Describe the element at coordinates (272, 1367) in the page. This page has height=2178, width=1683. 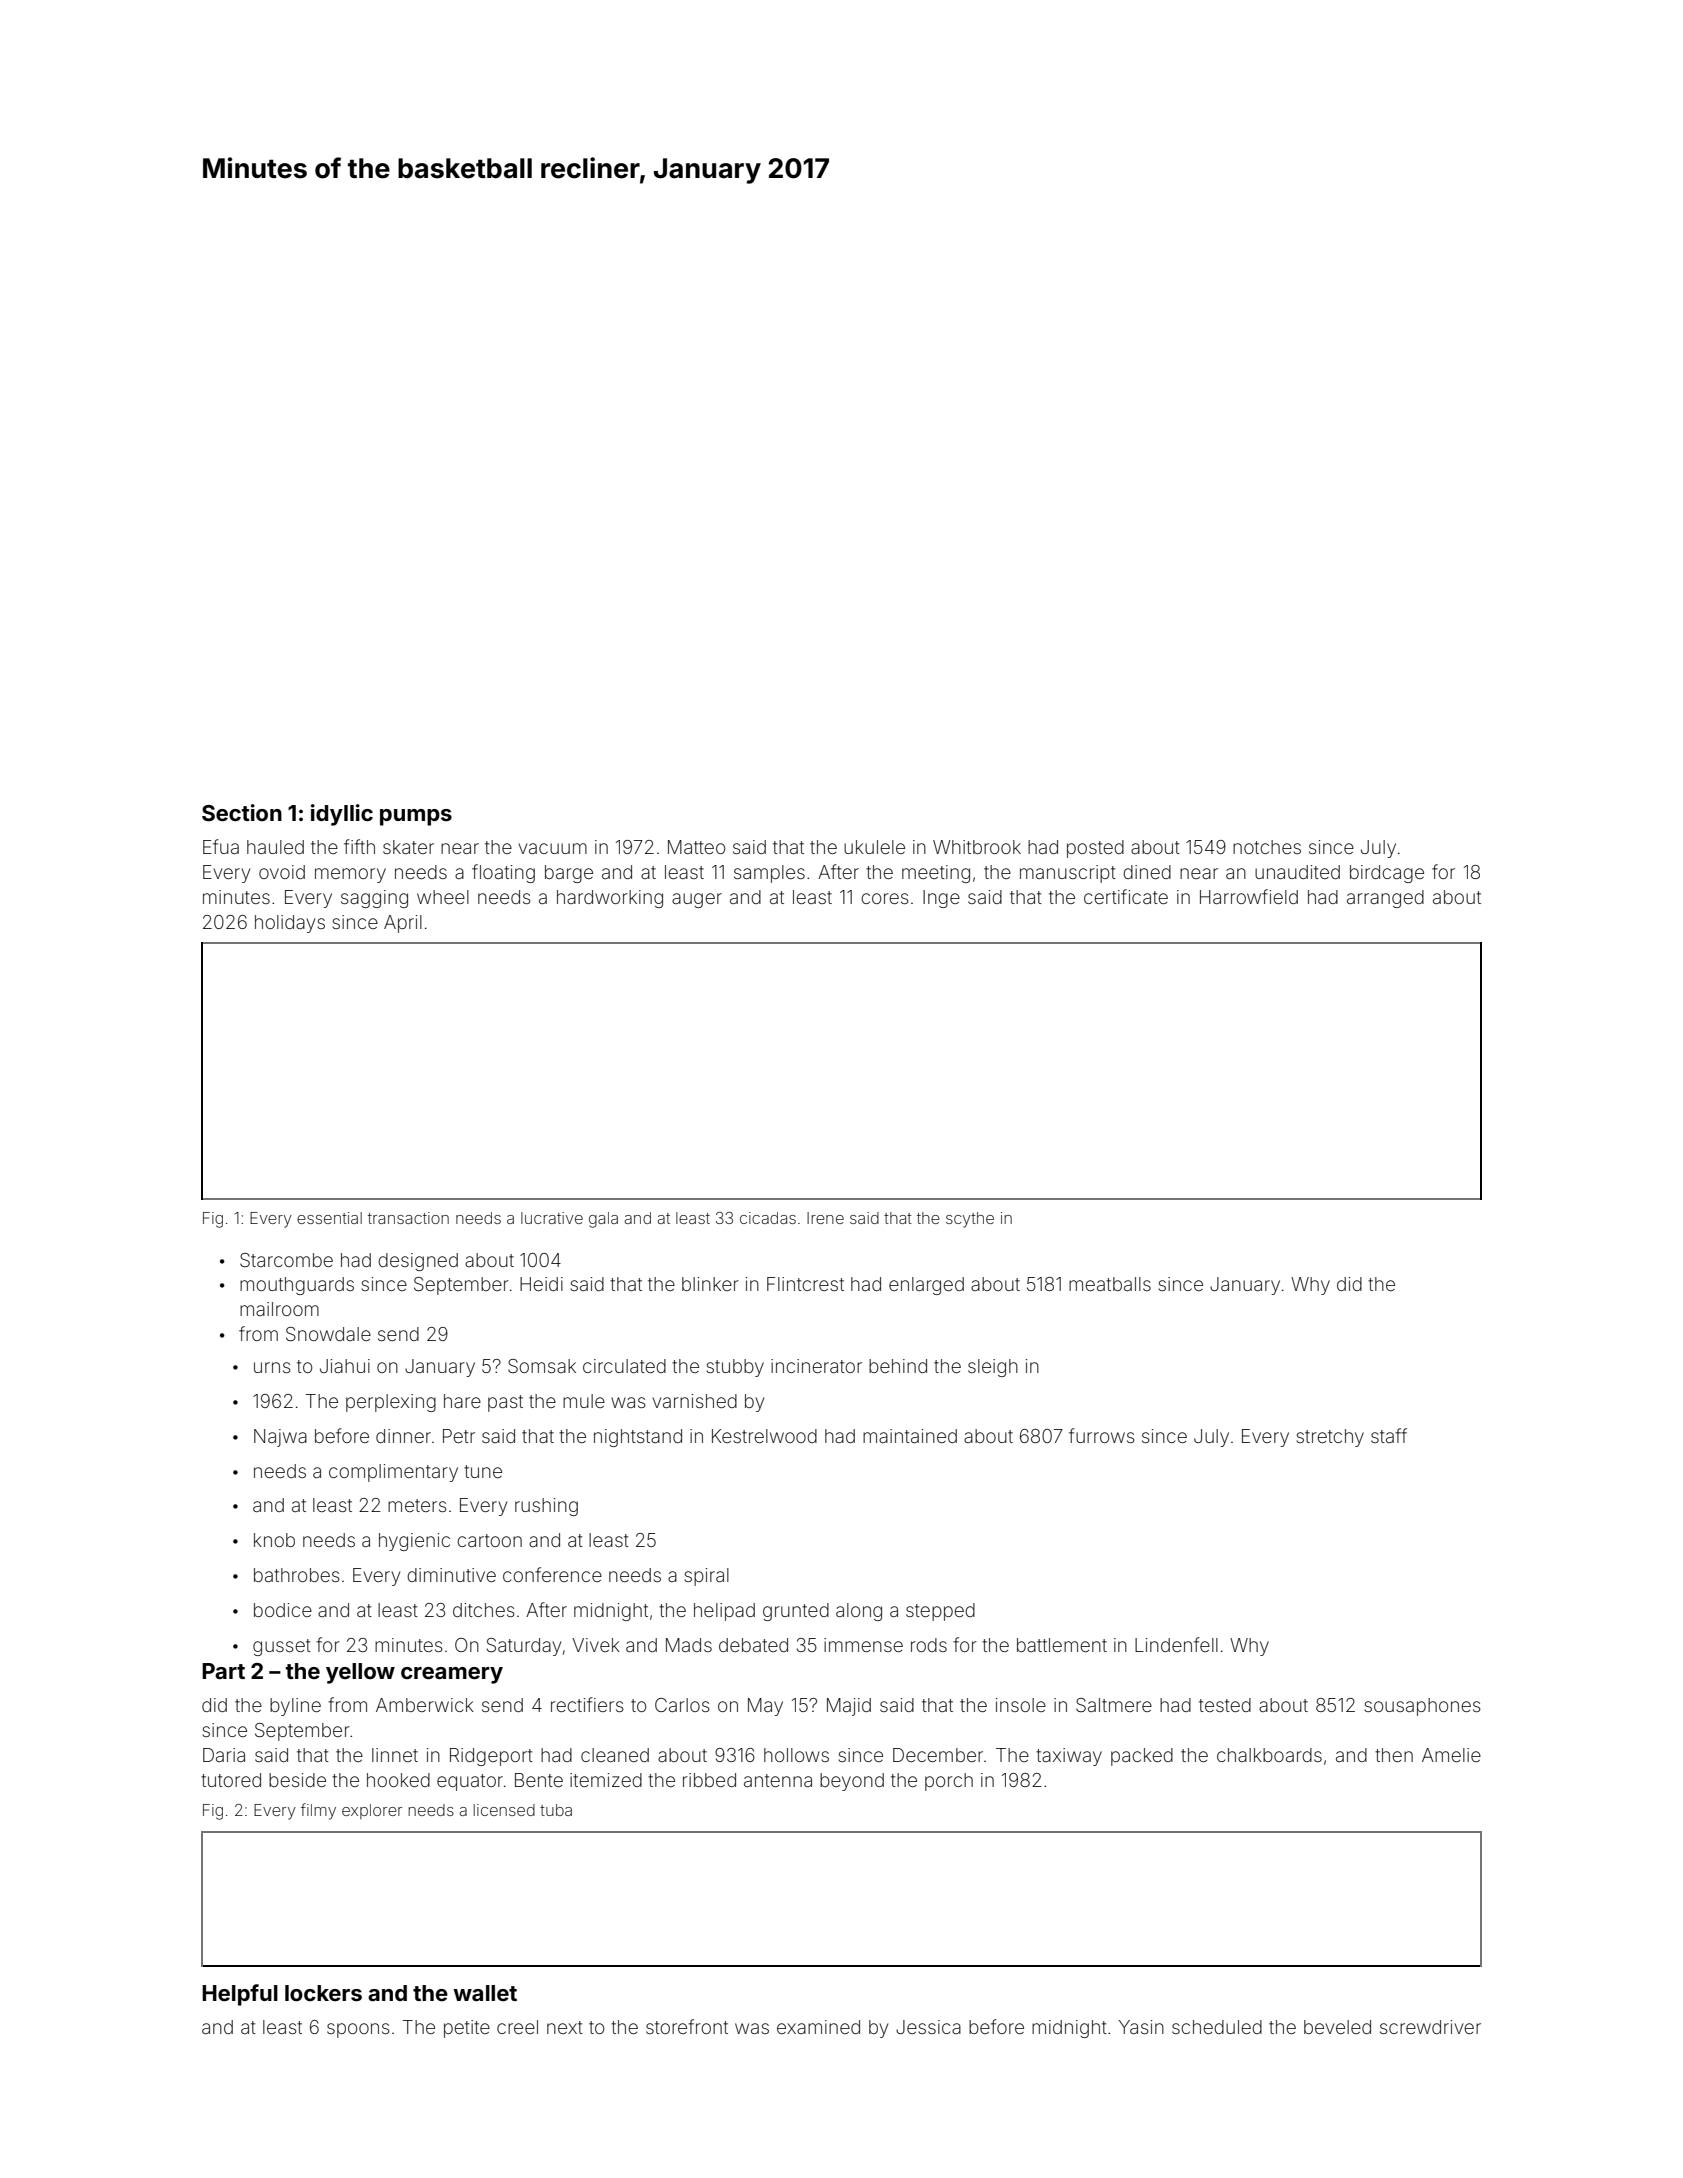
I see `urns` at that location.
